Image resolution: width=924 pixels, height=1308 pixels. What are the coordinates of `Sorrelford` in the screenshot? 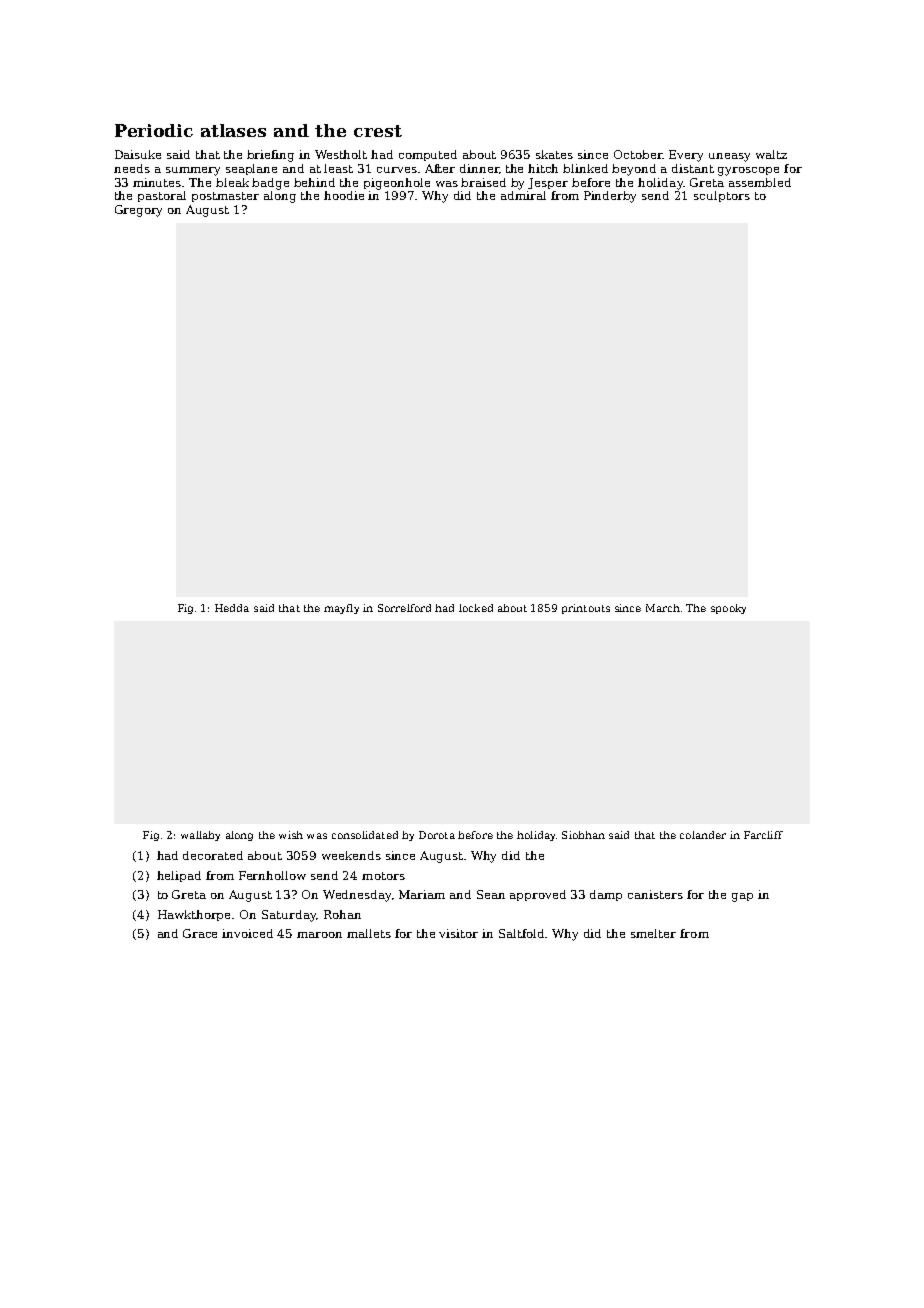 It's located at (404, 608).
